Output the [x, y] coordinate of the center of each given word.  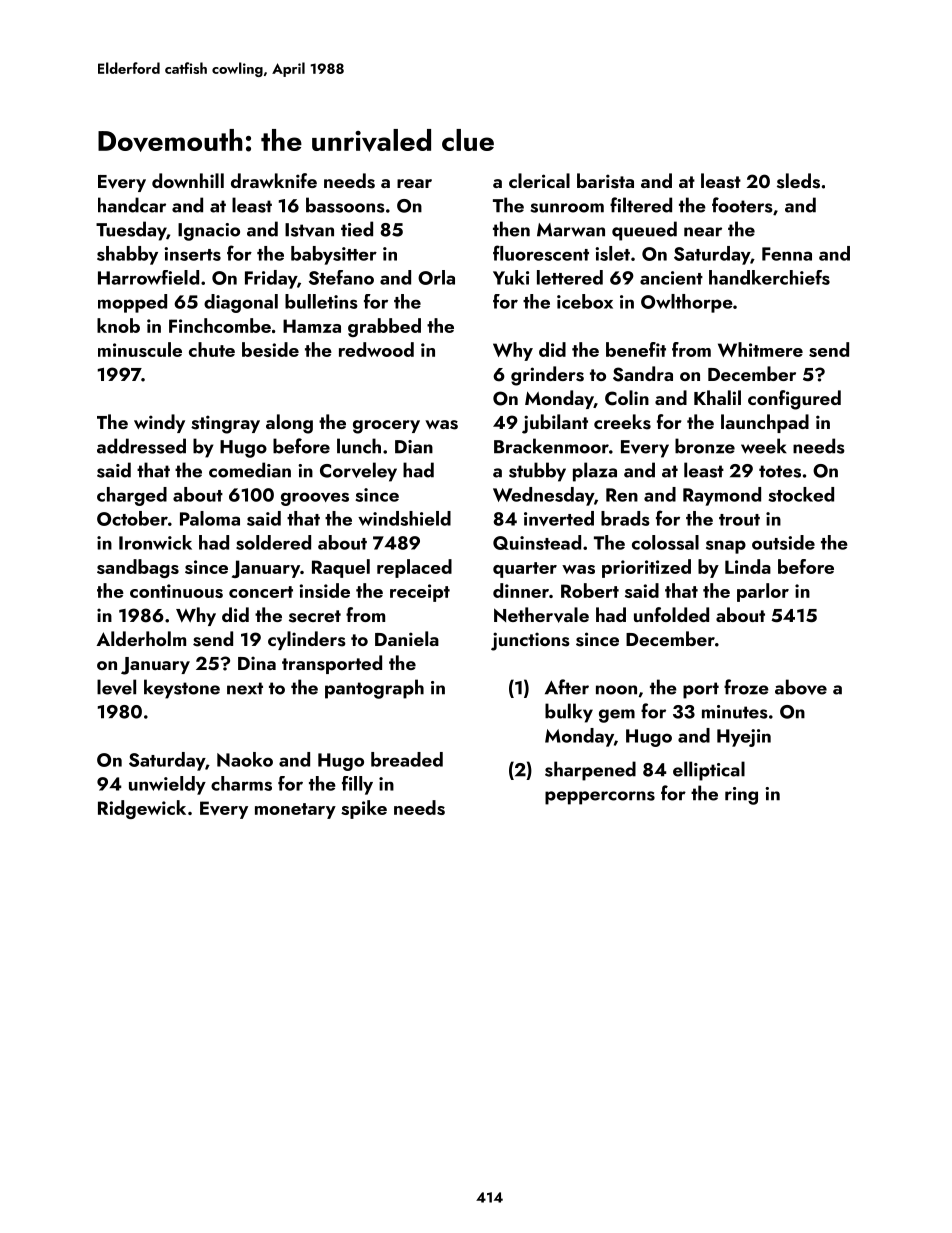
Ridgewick [142, 809]
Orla [436, 277]
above [801, 687]
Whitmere [760, 349]
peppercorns [600, 798]
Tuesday [131, 231]
